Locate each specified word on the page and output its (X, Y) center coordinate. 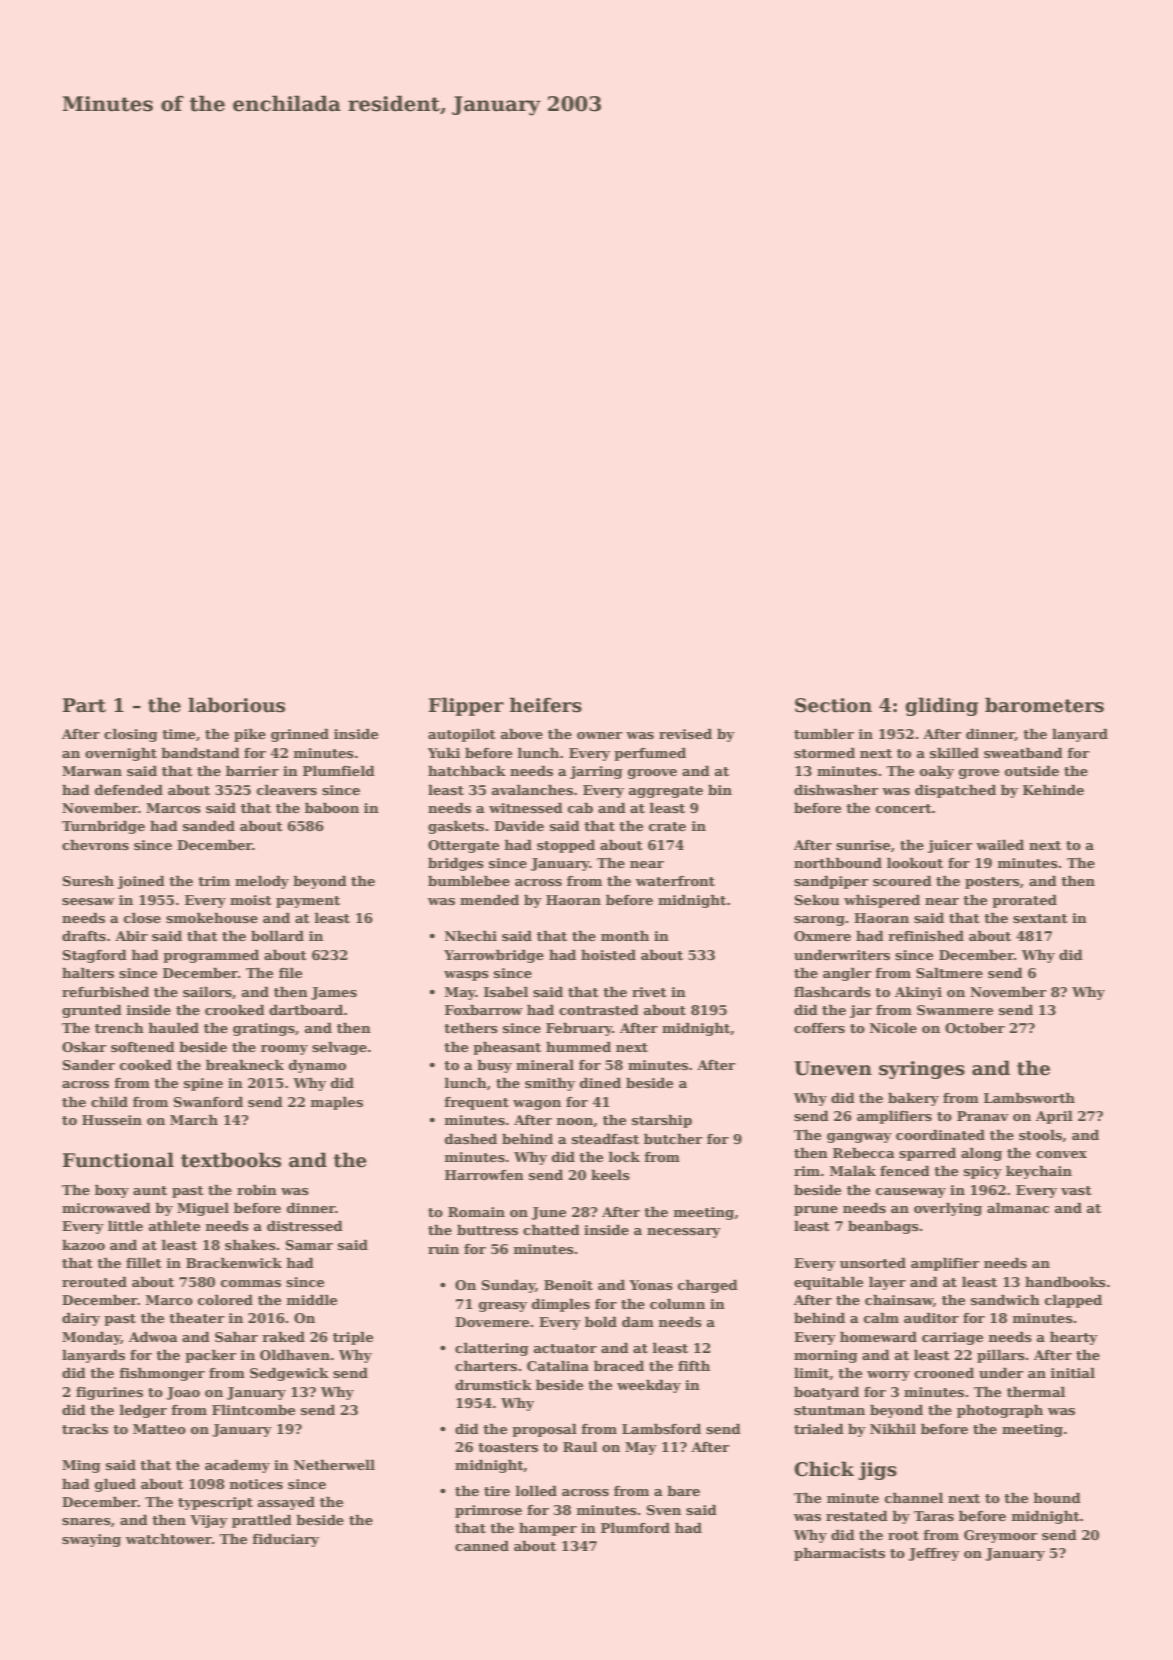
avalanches (532, 790)
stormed (824, 753)
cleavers (287, 790)
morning (826, 1356)
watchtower (169, 1539)
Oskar (84, 1047)
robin (257, 1190)
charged (708, 1286)
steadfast (605, 1139)
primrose (488, 1511)
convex (1061, 1154)
